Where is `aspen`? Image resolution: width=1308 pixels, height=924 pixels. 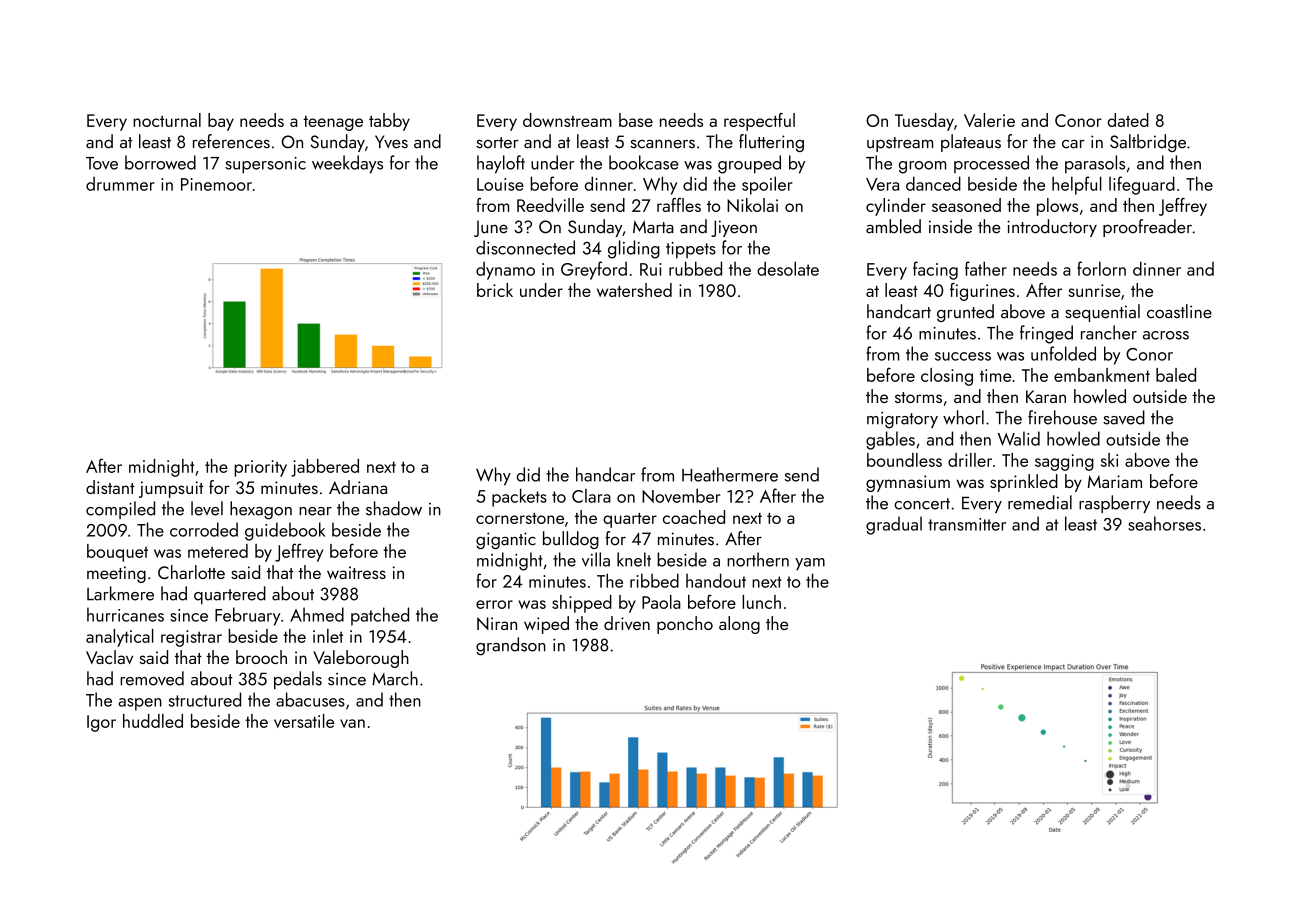 aspen is located at coordinates (140, 704).
